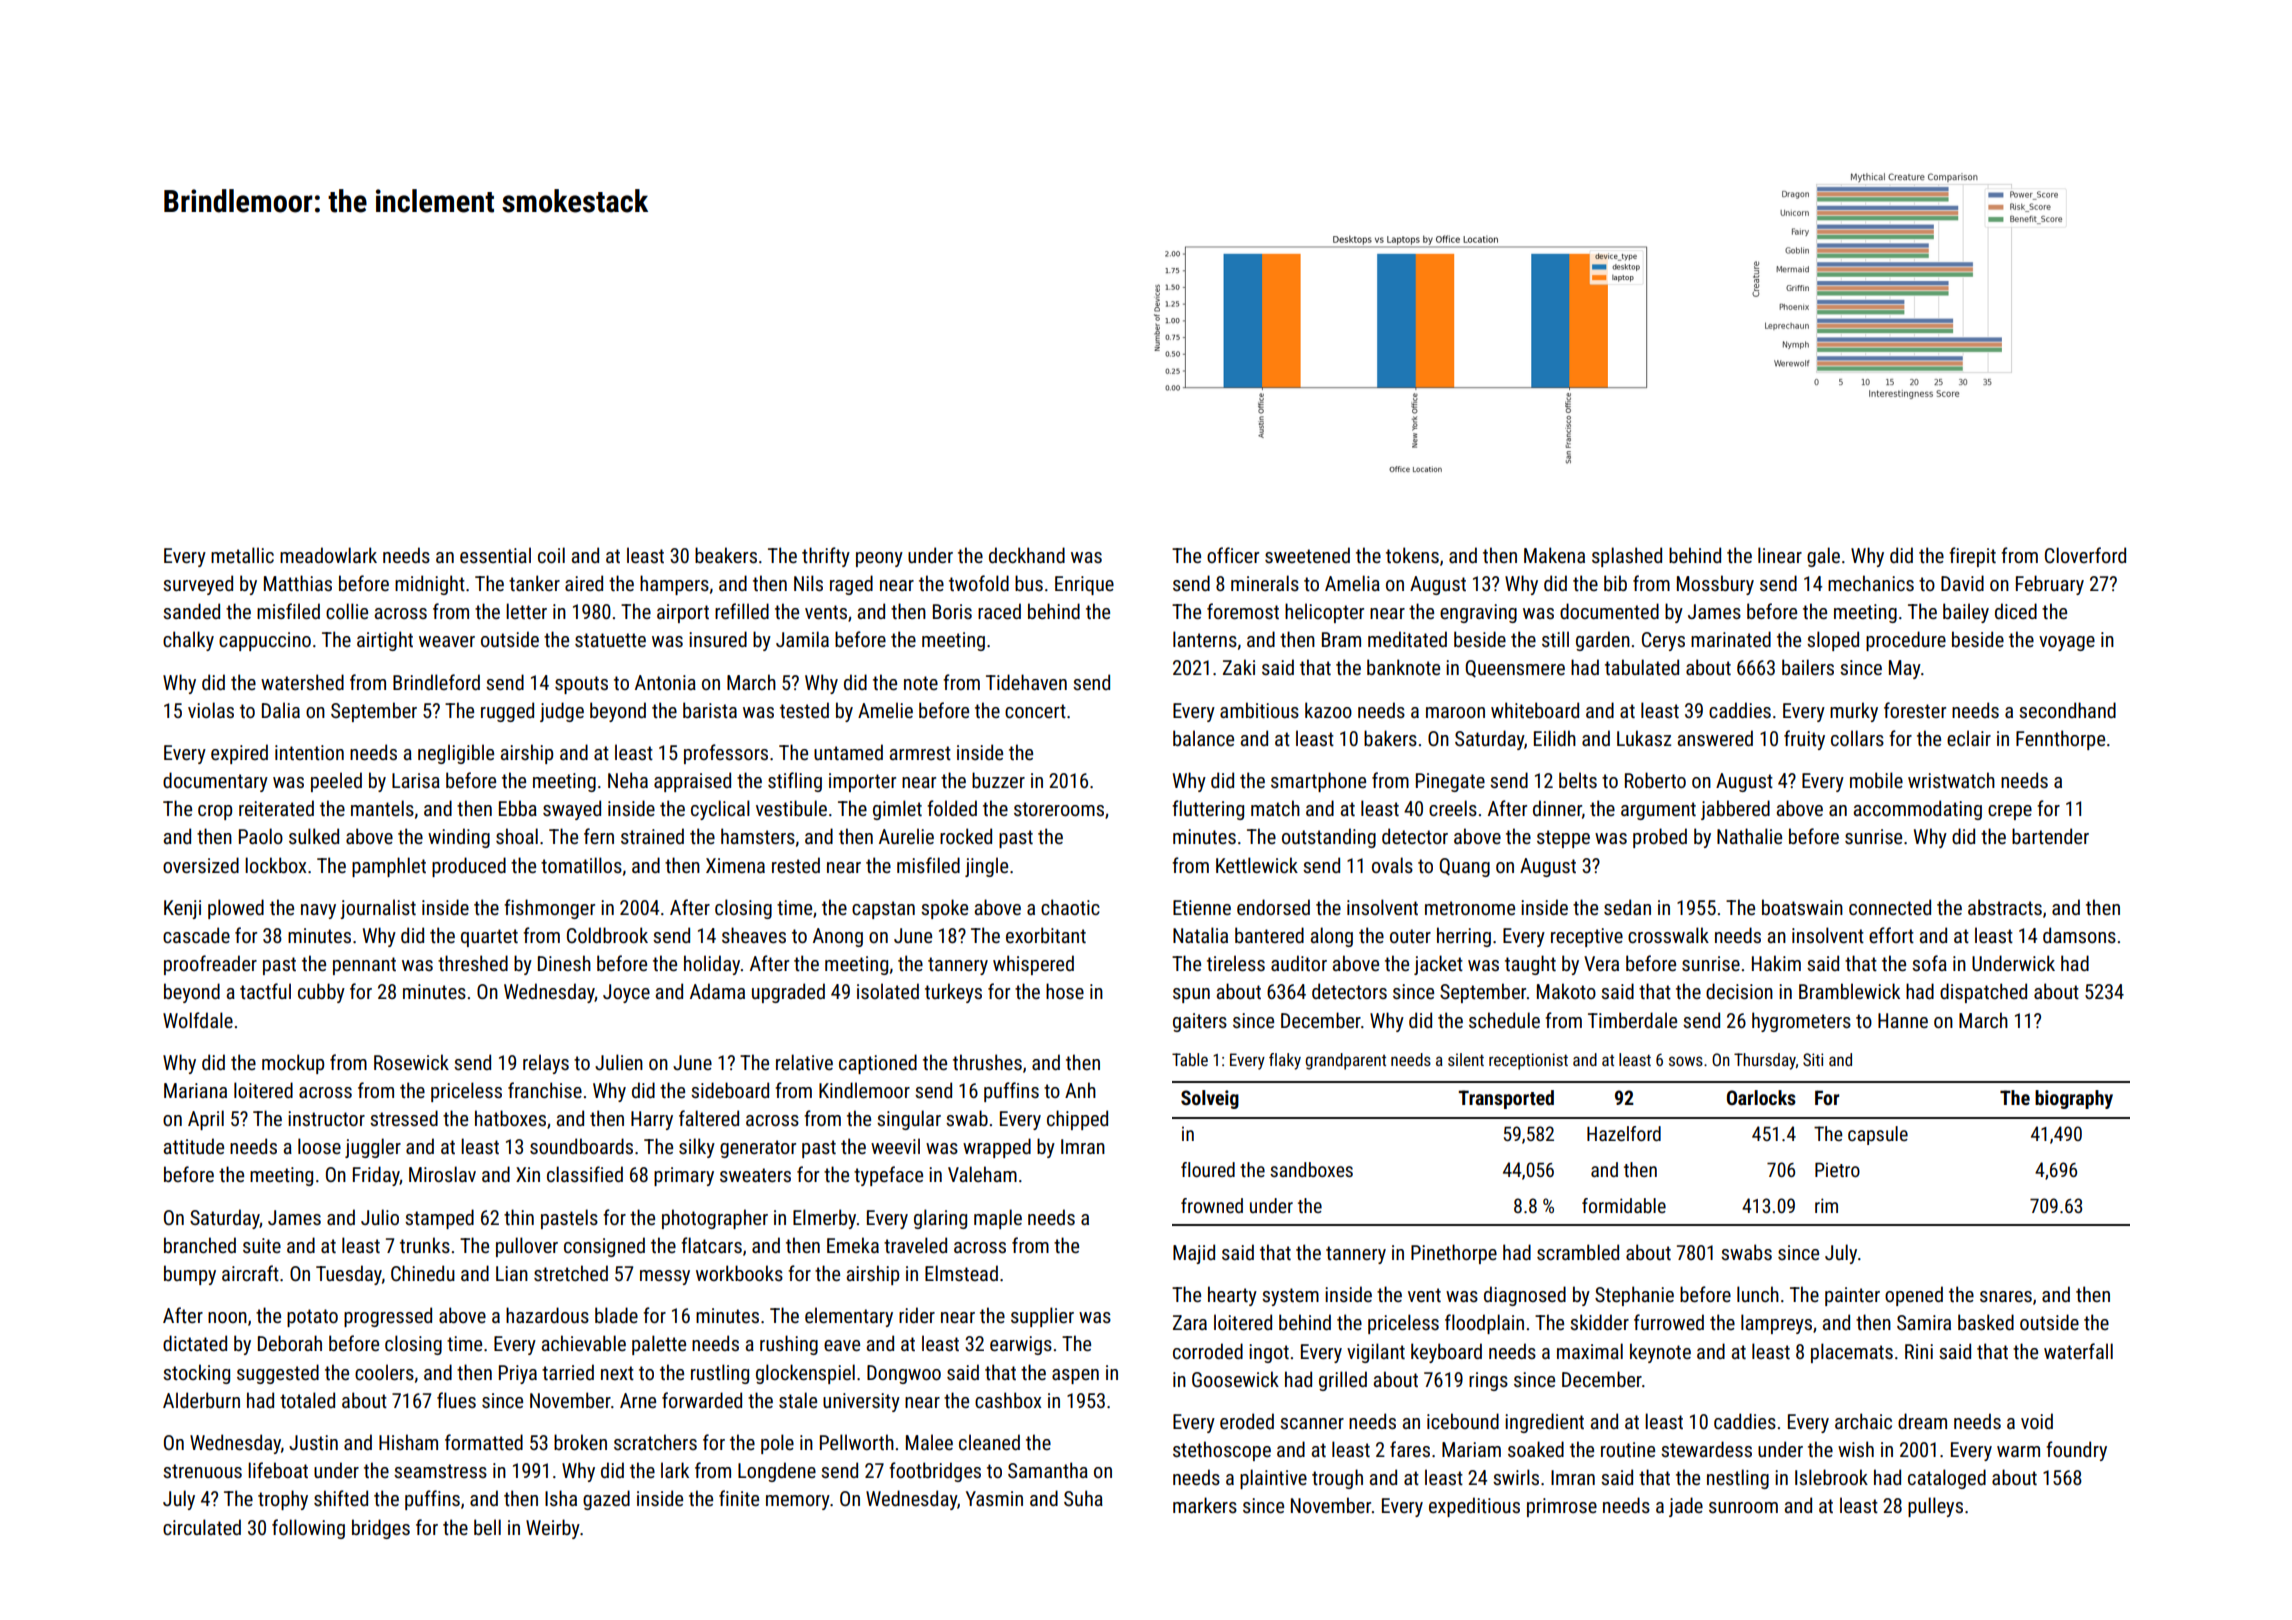 The height and width of the screenshot is (1620, 2292). I want to click on Oarlocks, so click(1761, 1097).
